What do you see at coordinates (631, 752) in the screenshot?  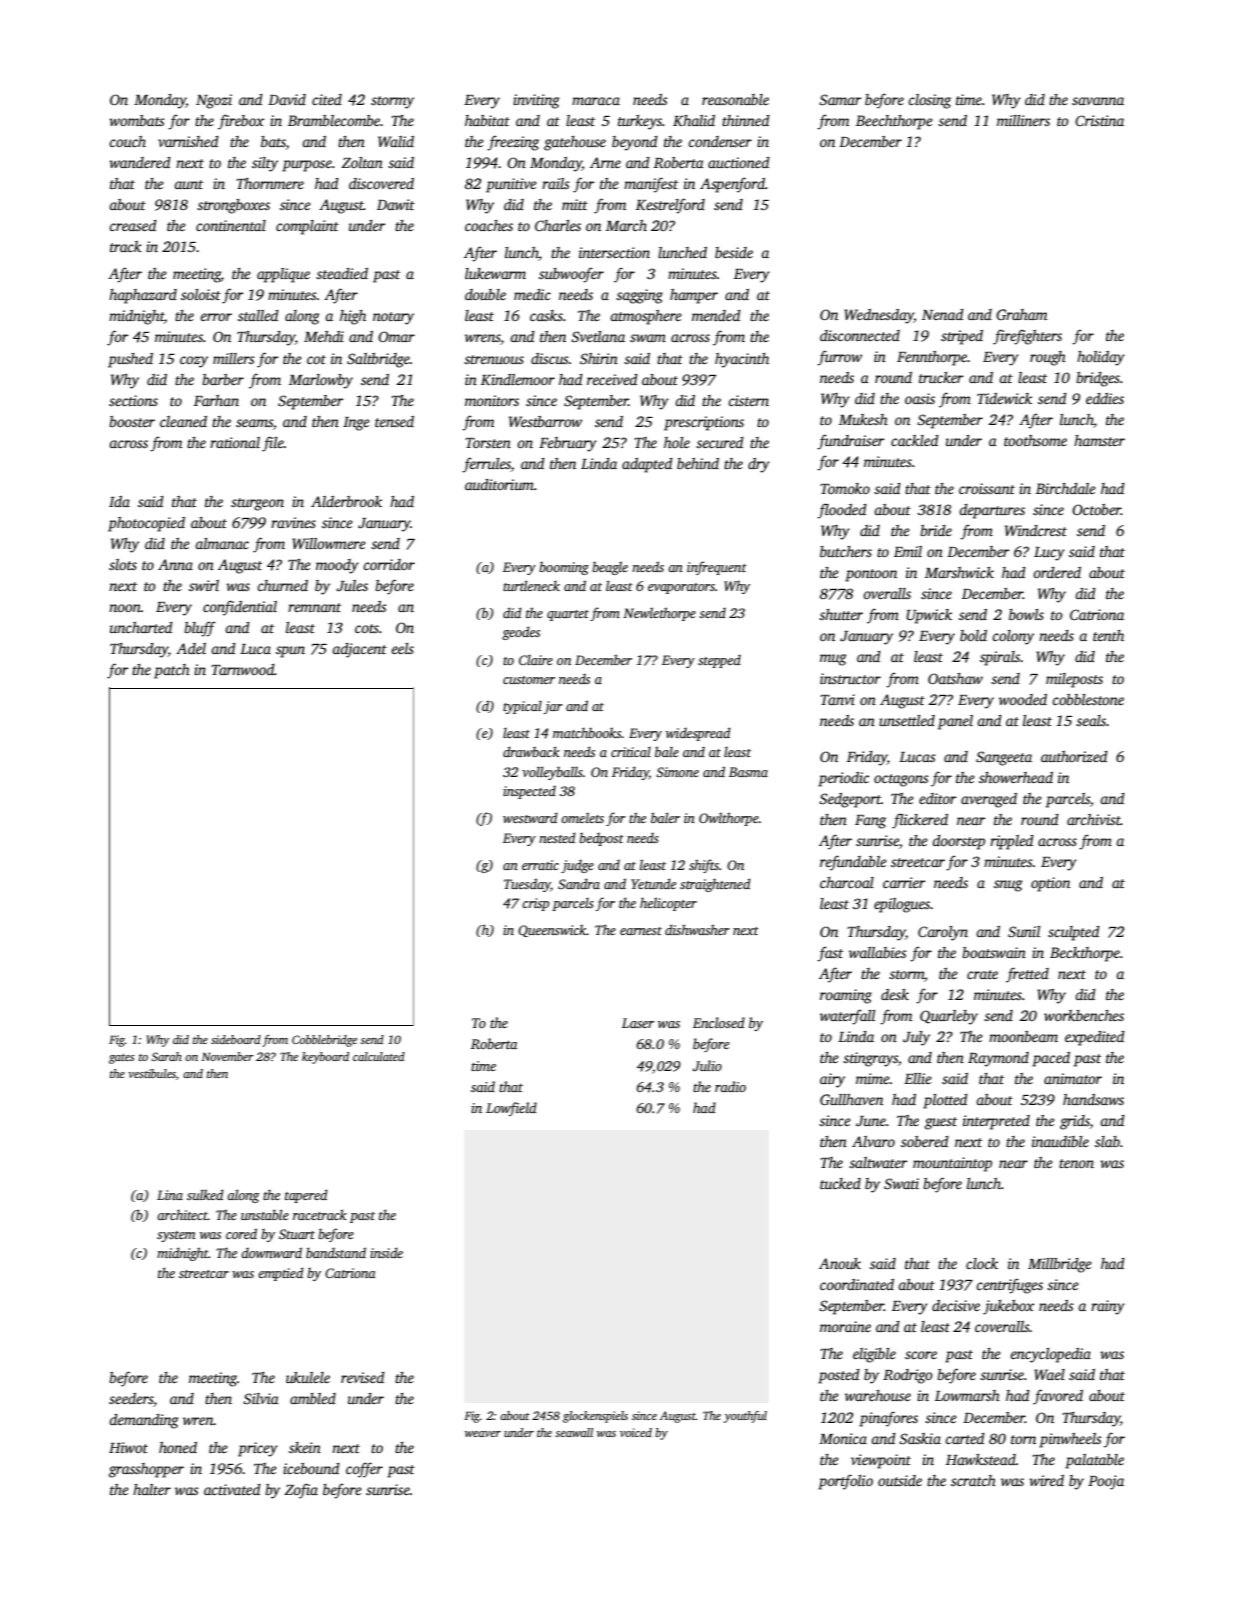 I see `critical` at bounding box center [631, 752].
